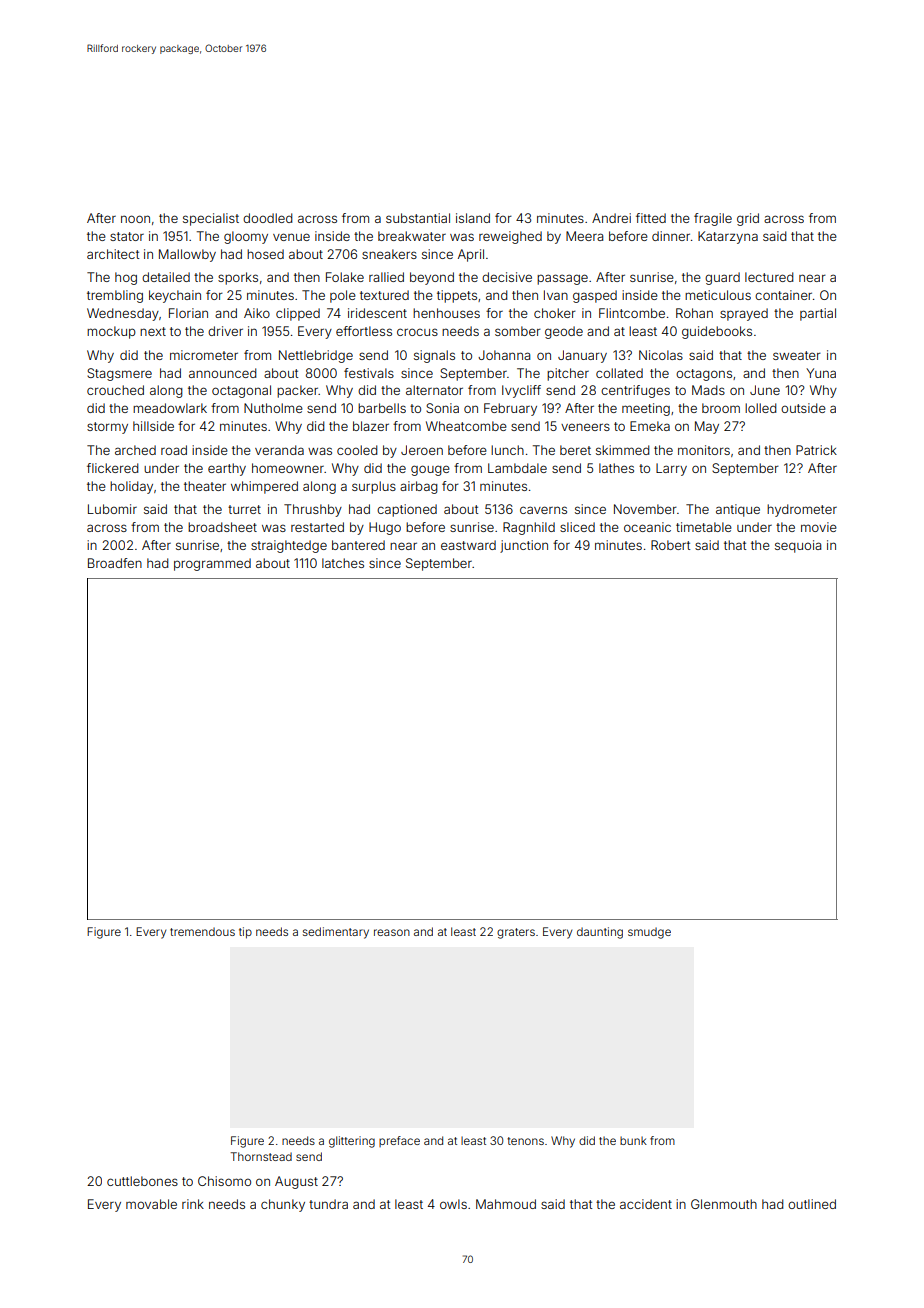  Describe the element at coordinates (142, 1181) in the screenshot. I see `cuttlebones` at that location.
